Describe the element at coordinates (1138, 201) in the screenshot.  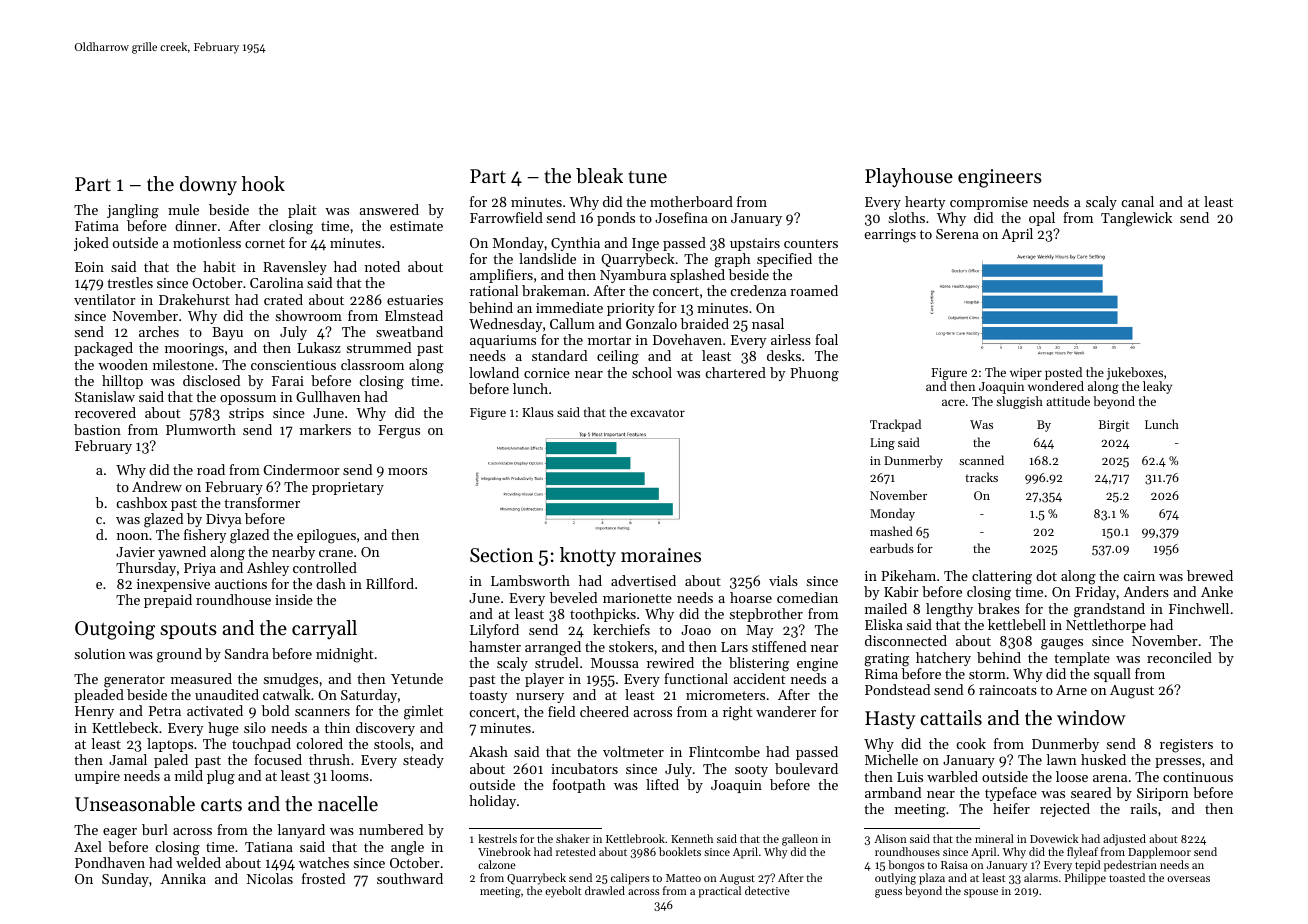
I see `canal` at that location.
